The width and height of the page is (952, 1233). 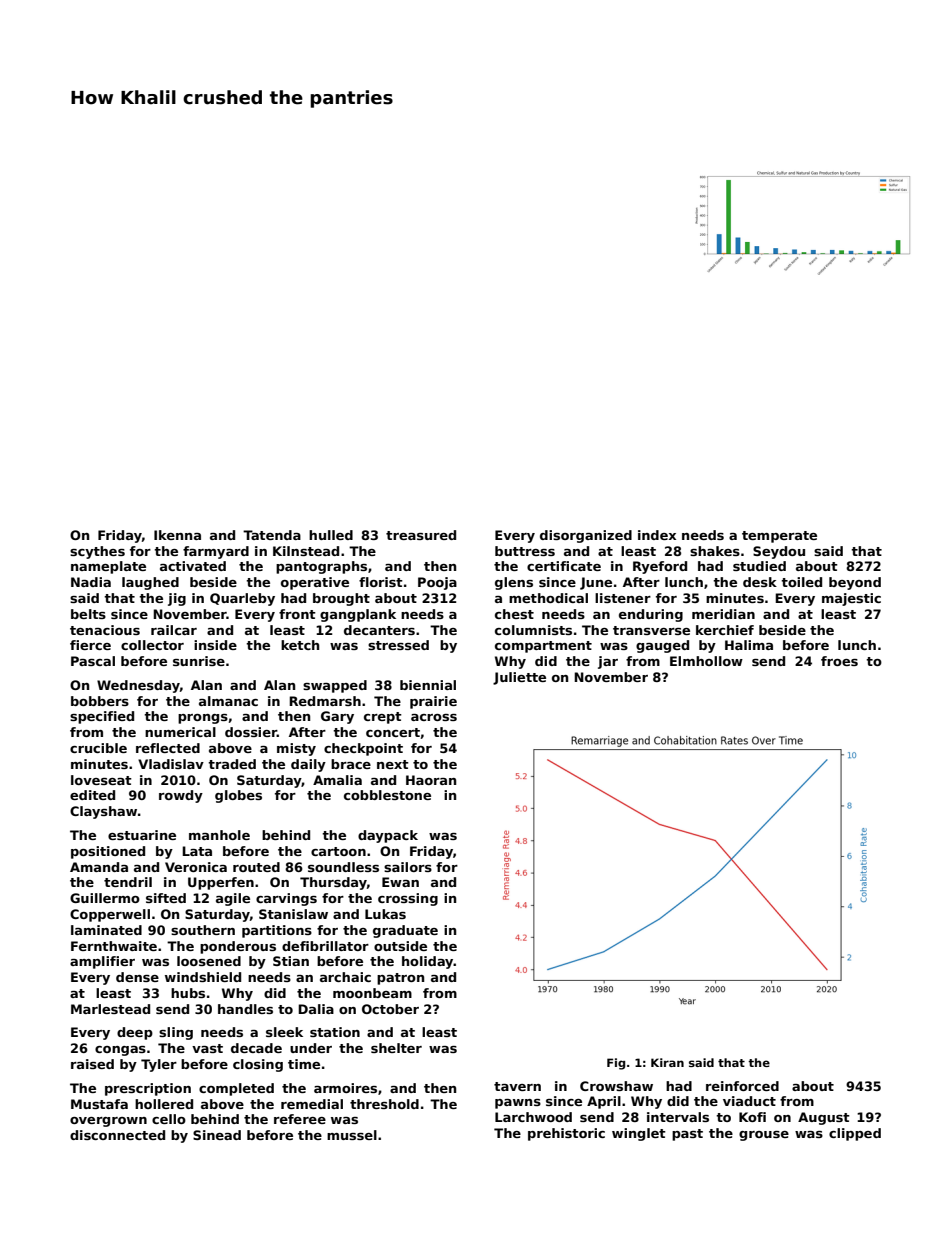 I want to click on sailors, so click(x=408, y=867).
